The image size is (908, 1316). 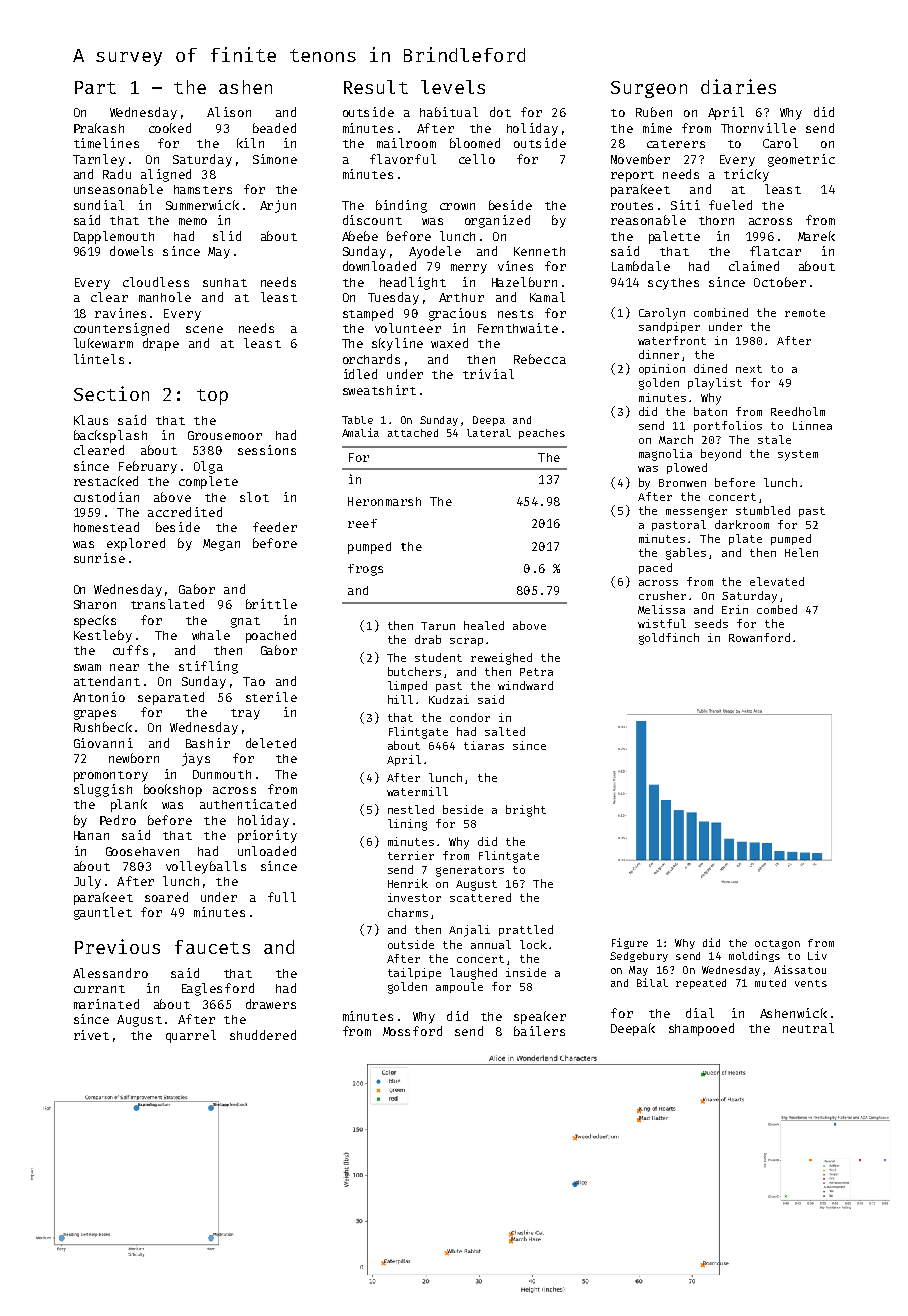 What do you see at coordinates (275, 159) in the page?
I see `Simone` at bounding box center [275, 159].
